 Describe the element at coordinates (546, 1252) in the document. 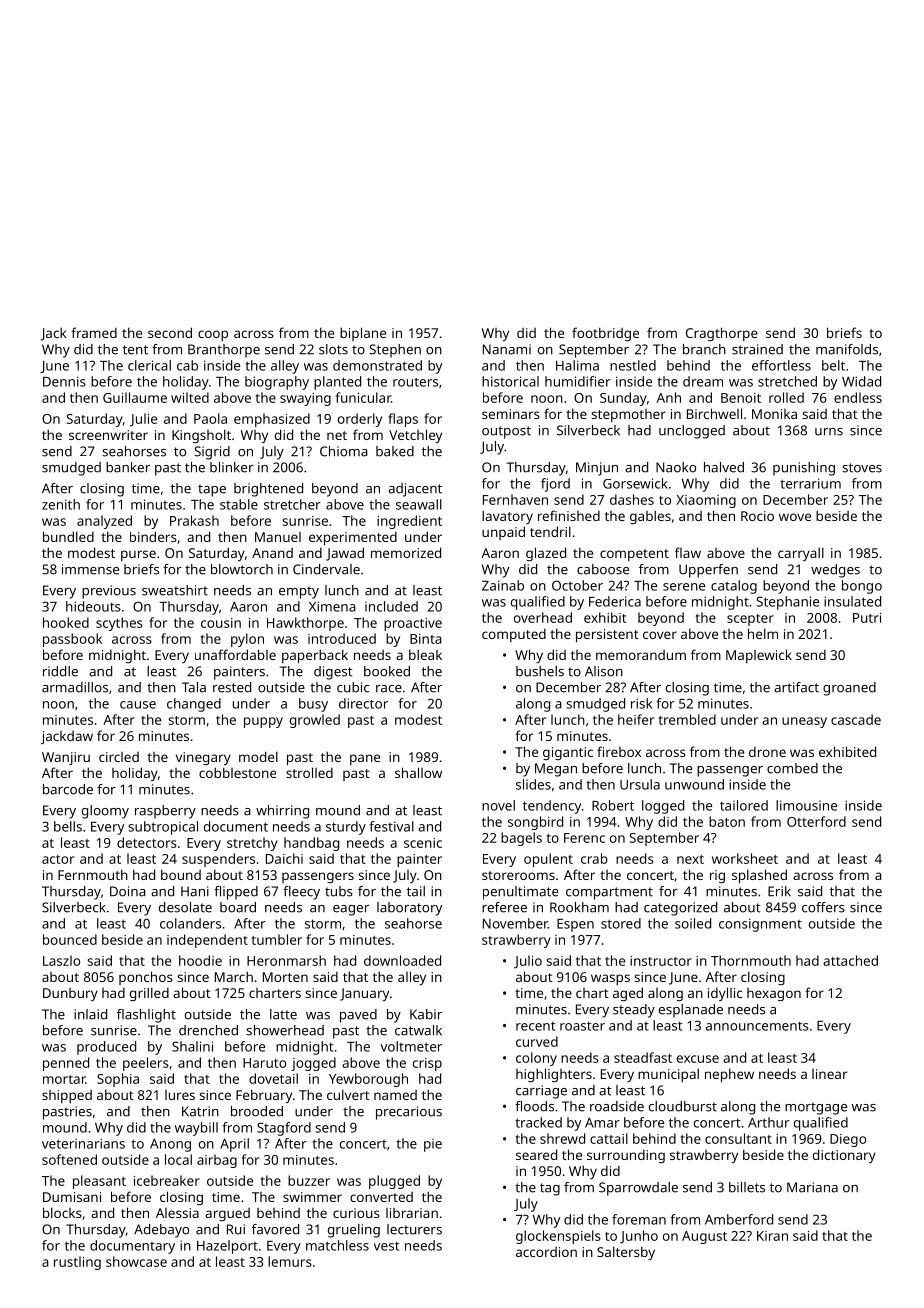

I see `accordion` at that location.
